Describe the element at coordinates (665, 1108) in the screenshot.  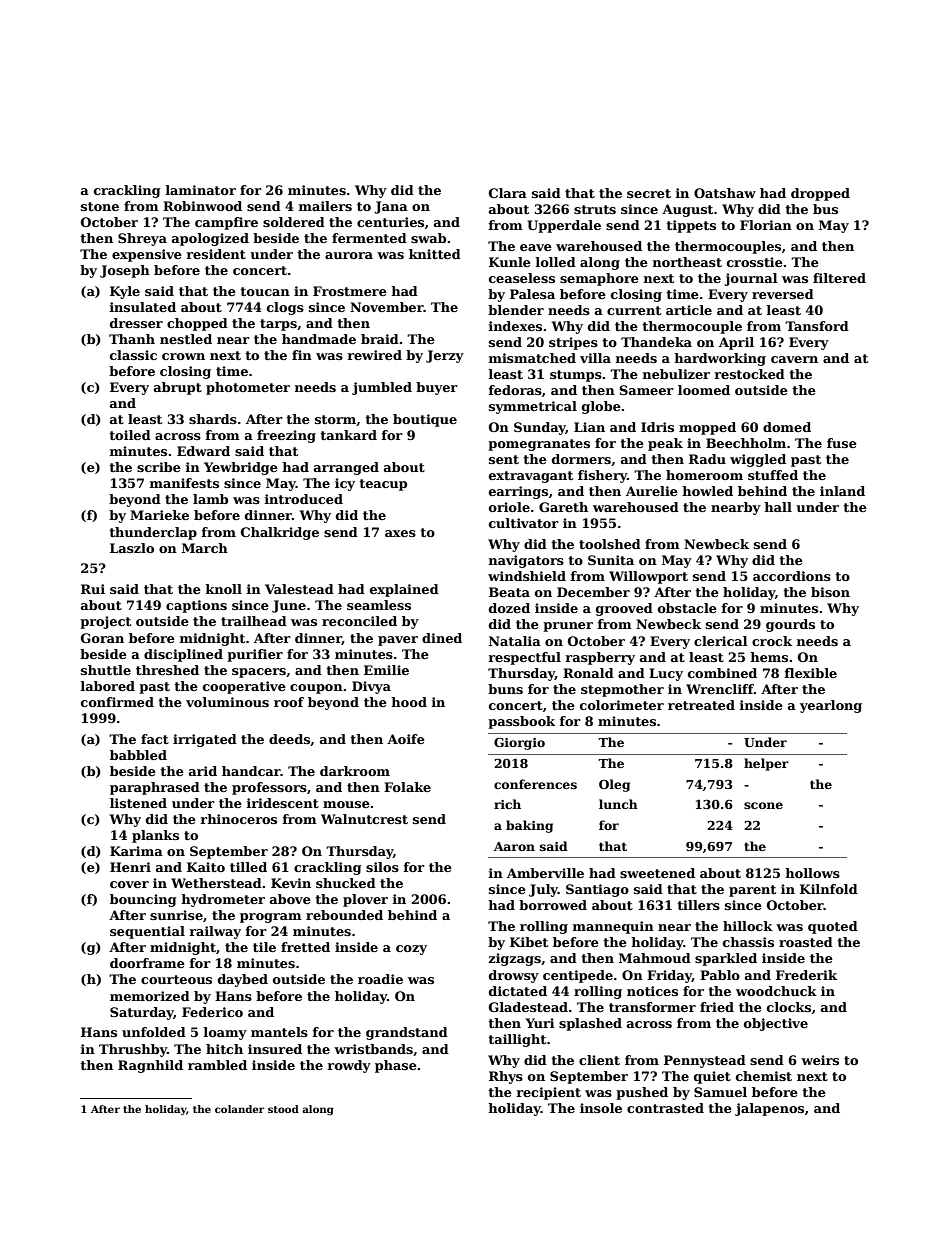
I see `contrasted` at that location.
